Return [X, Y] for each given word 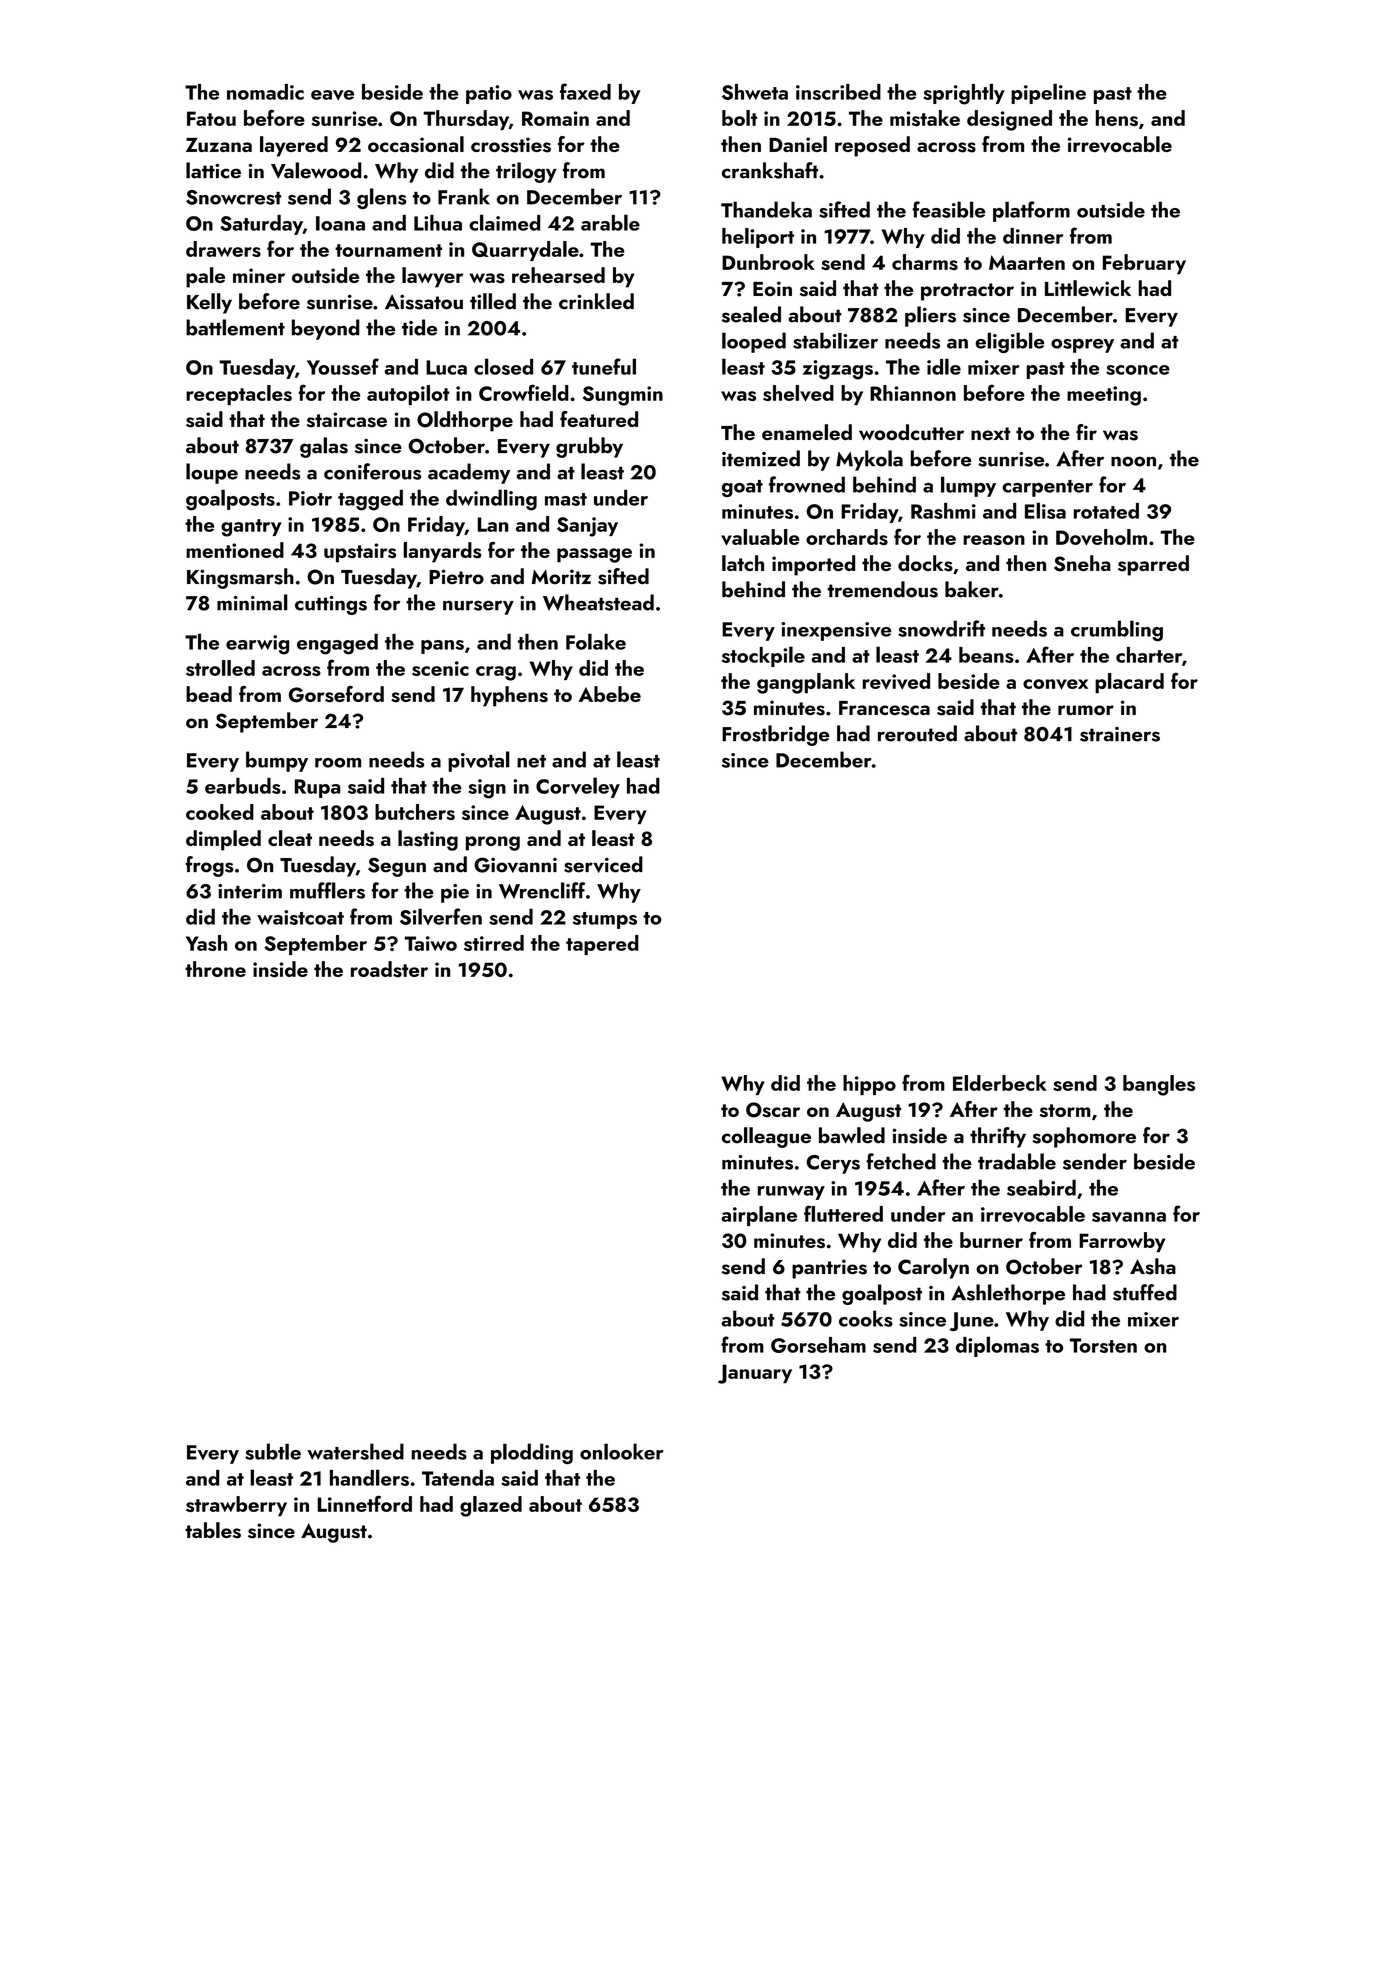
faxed [585, 91]
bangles [1159, 1085]
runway [791, 1193]
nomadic [265, 92]
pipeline [1048, 93]
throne [215, 969]
